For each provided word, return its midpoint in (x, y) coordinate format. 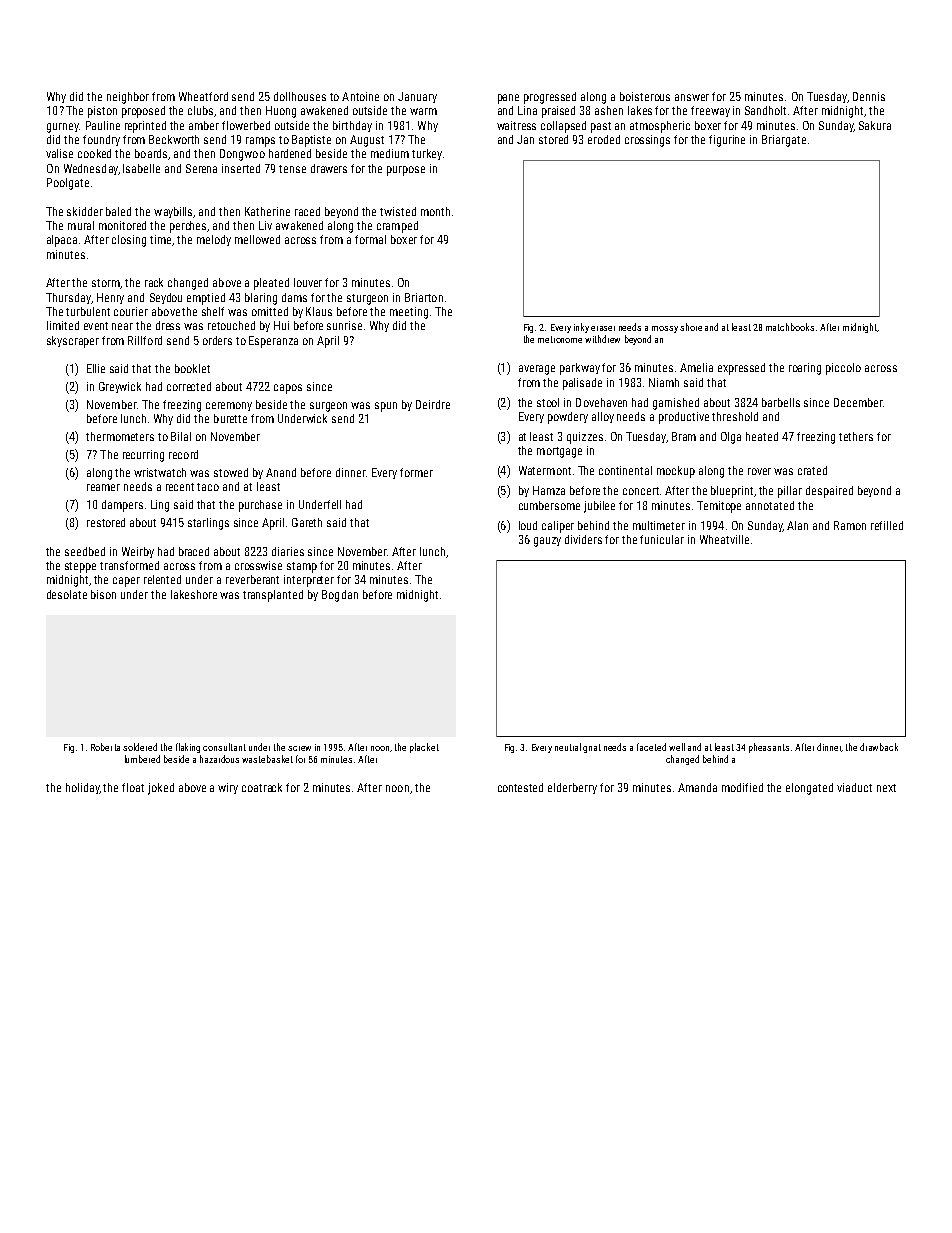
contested (520, 787)
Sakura (875, 125)
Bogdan (340, 596)
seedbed (85, 551)
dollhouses (300, 96)
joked (161, 789)
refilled (887, 525)
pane (508, 99)
